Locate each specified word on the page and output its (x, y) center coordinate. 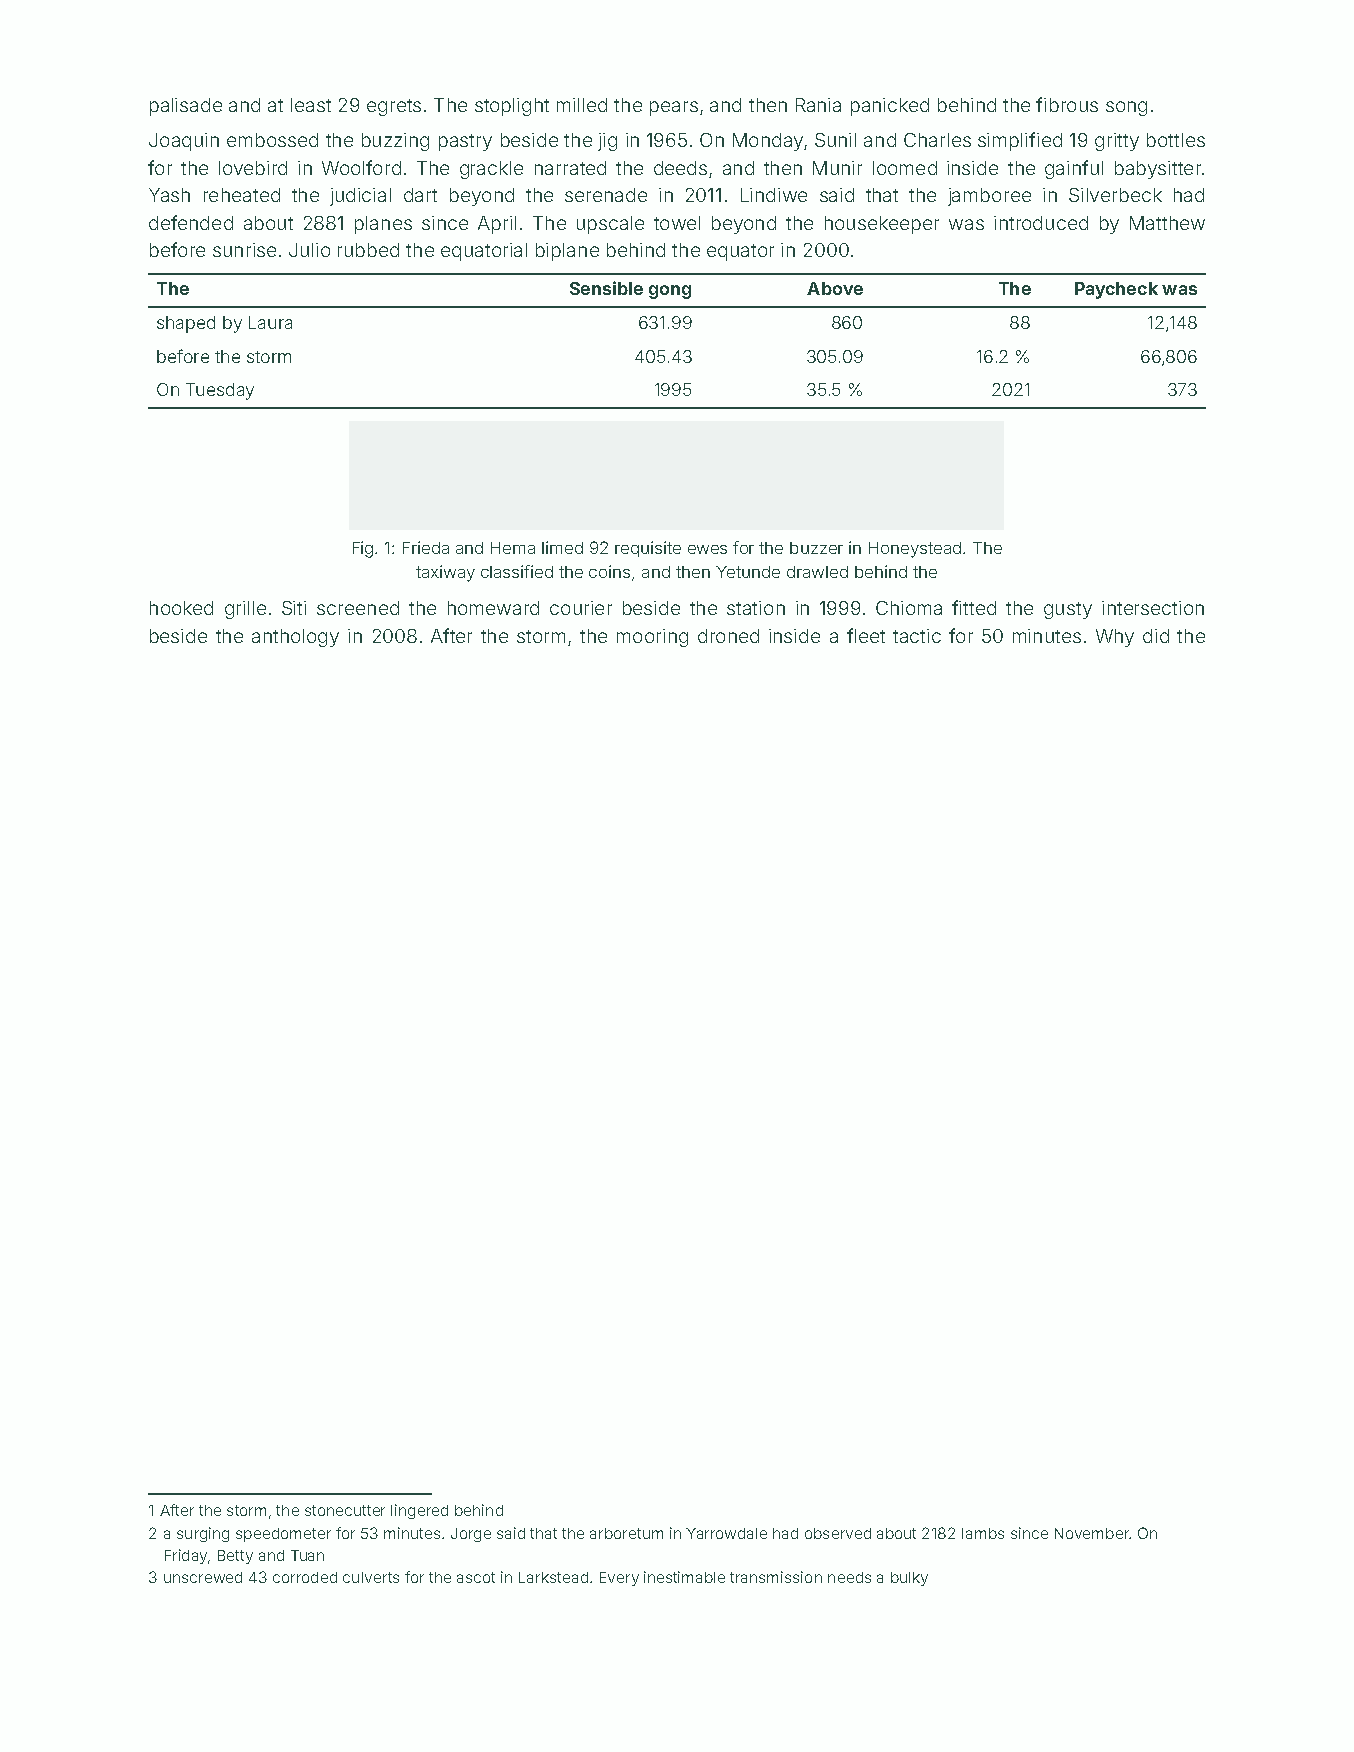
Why (1115, 638)
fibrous (1067, 104)
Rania (818, 105)
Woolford (361, 167)
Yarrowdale (726, 1533)
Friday (186, 1556)
